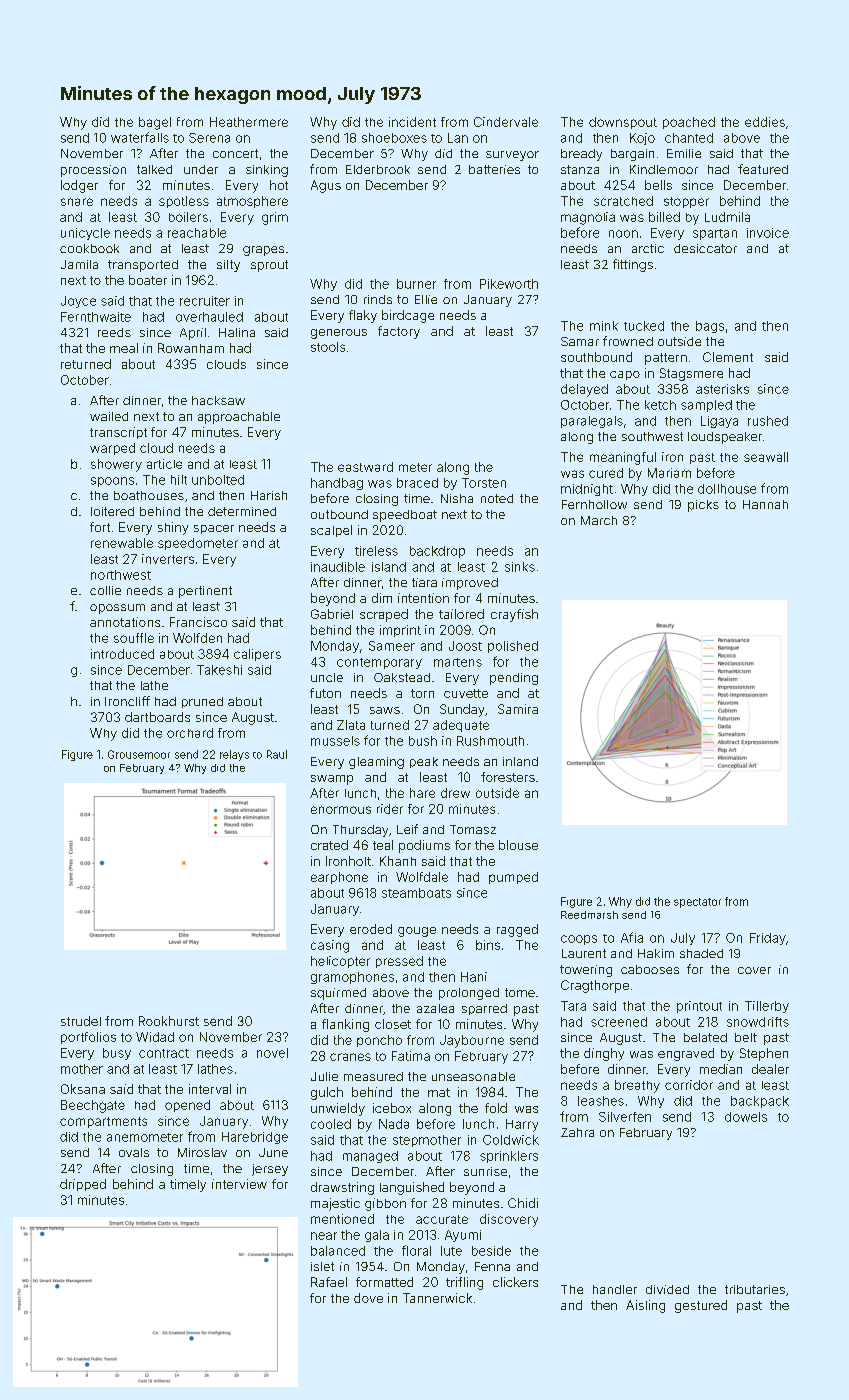 The image size is (849, 1400). Describe the element at coordinates (767, 1007) in the document. I see `Tillerby` at that location.
